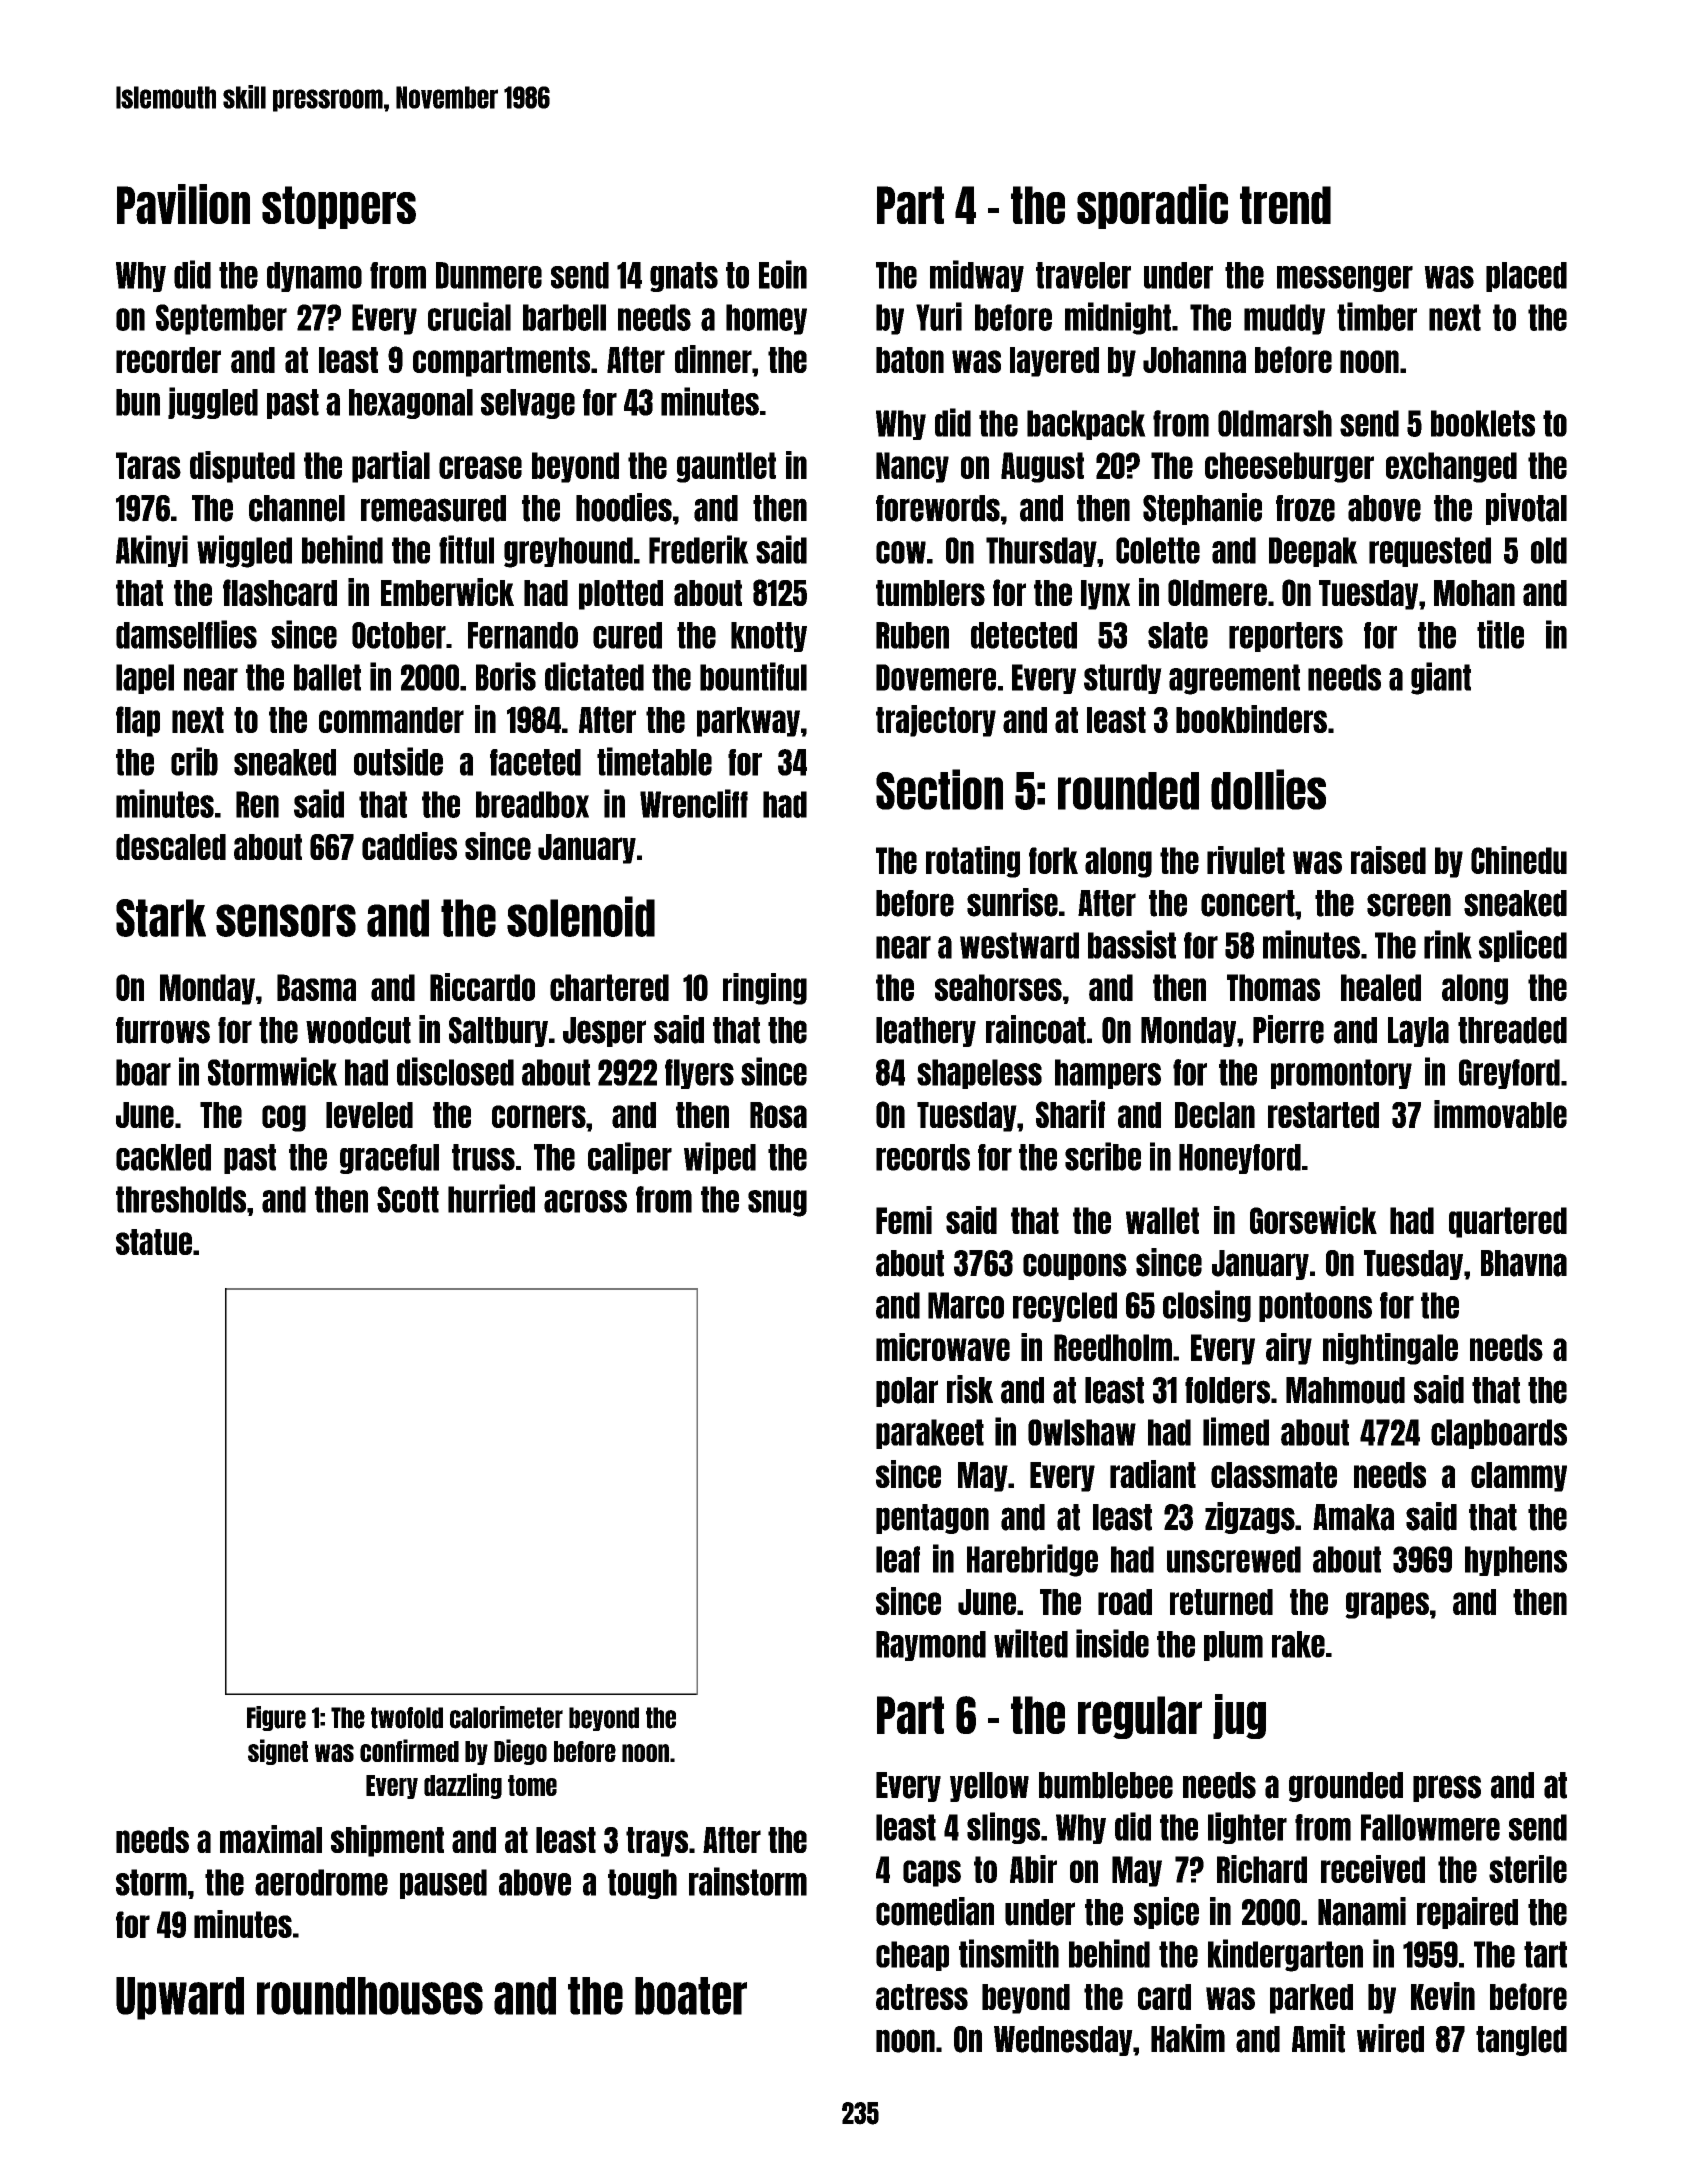 The height and width of the screenshot is (2178, 1683). What do you see at coordinates (936, 721) in the screenshot?
I see `trajectory` at bounding box center [936, 721].
